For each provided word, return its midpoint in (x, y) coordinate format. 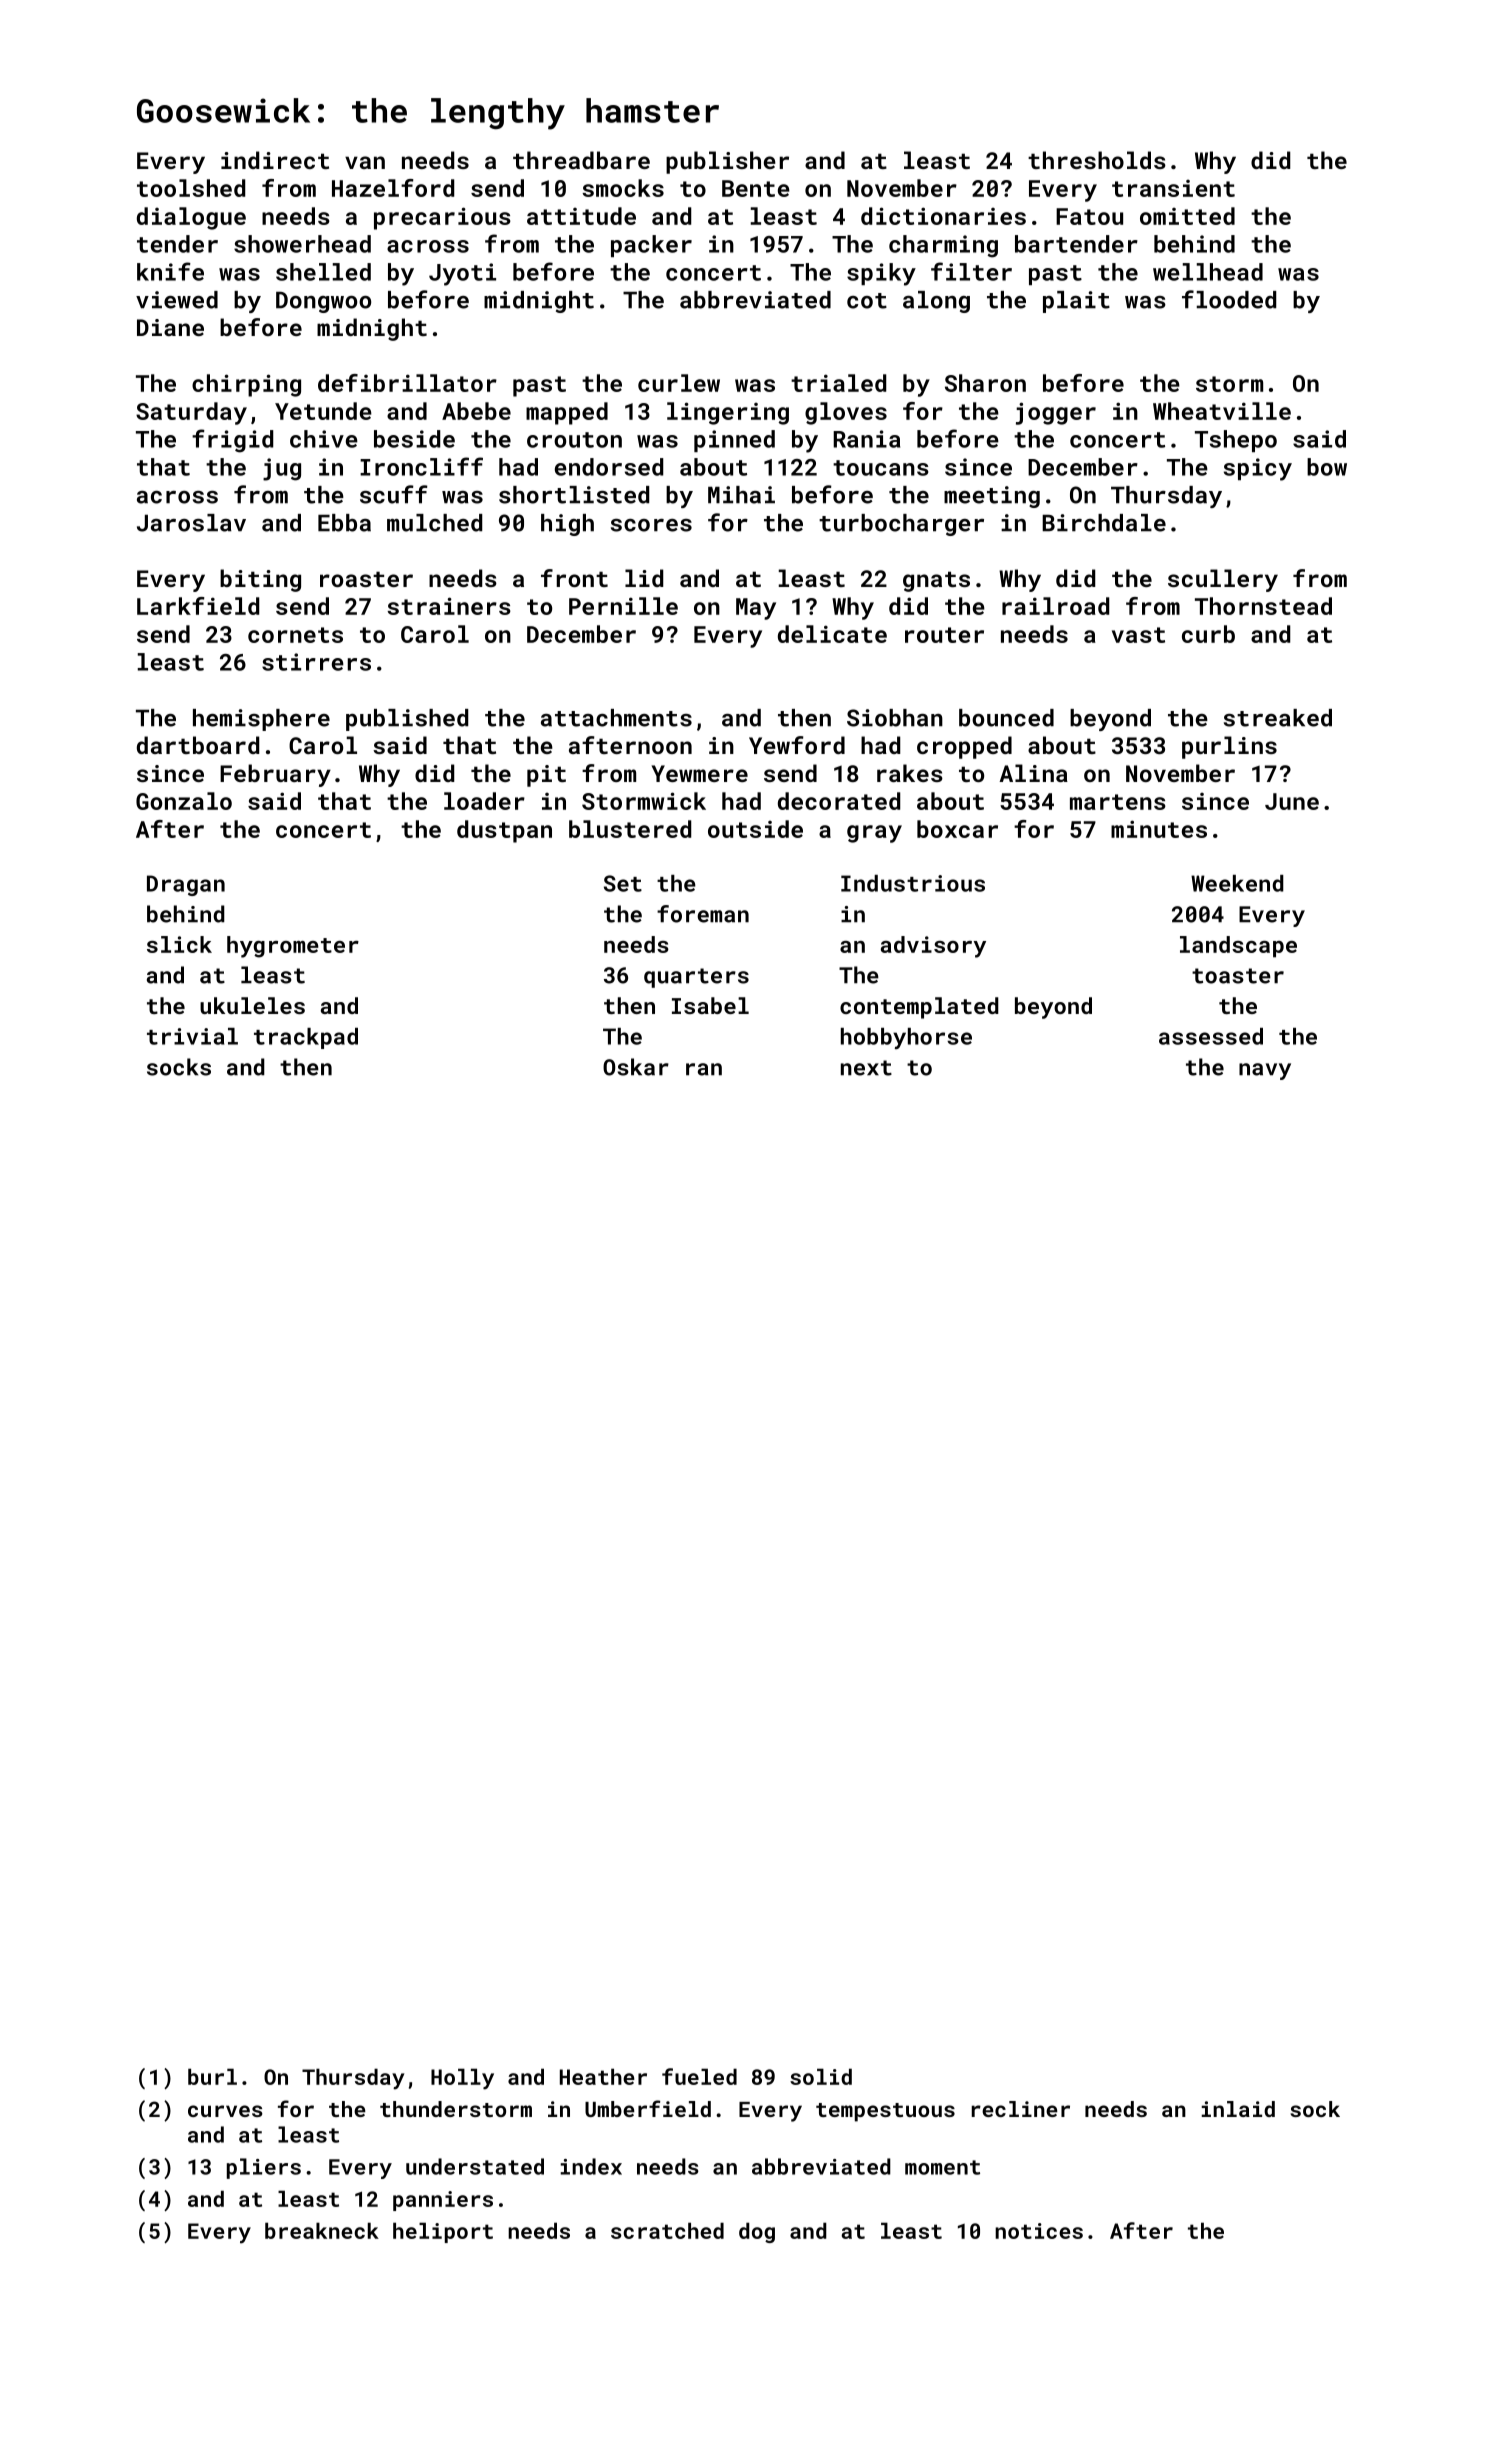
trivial (192, 1036)
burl (212, 2076)
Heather (603, 2076)
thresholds (1097, 160)
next (866, 1068)
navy (1265, 1071)
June (1292, 801)
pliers (264, 2168)
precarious (442, 218)
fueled (699, 2076)
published (407, 720)
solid (821, 2076)
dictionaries (943, 216)
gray (874, 834)
